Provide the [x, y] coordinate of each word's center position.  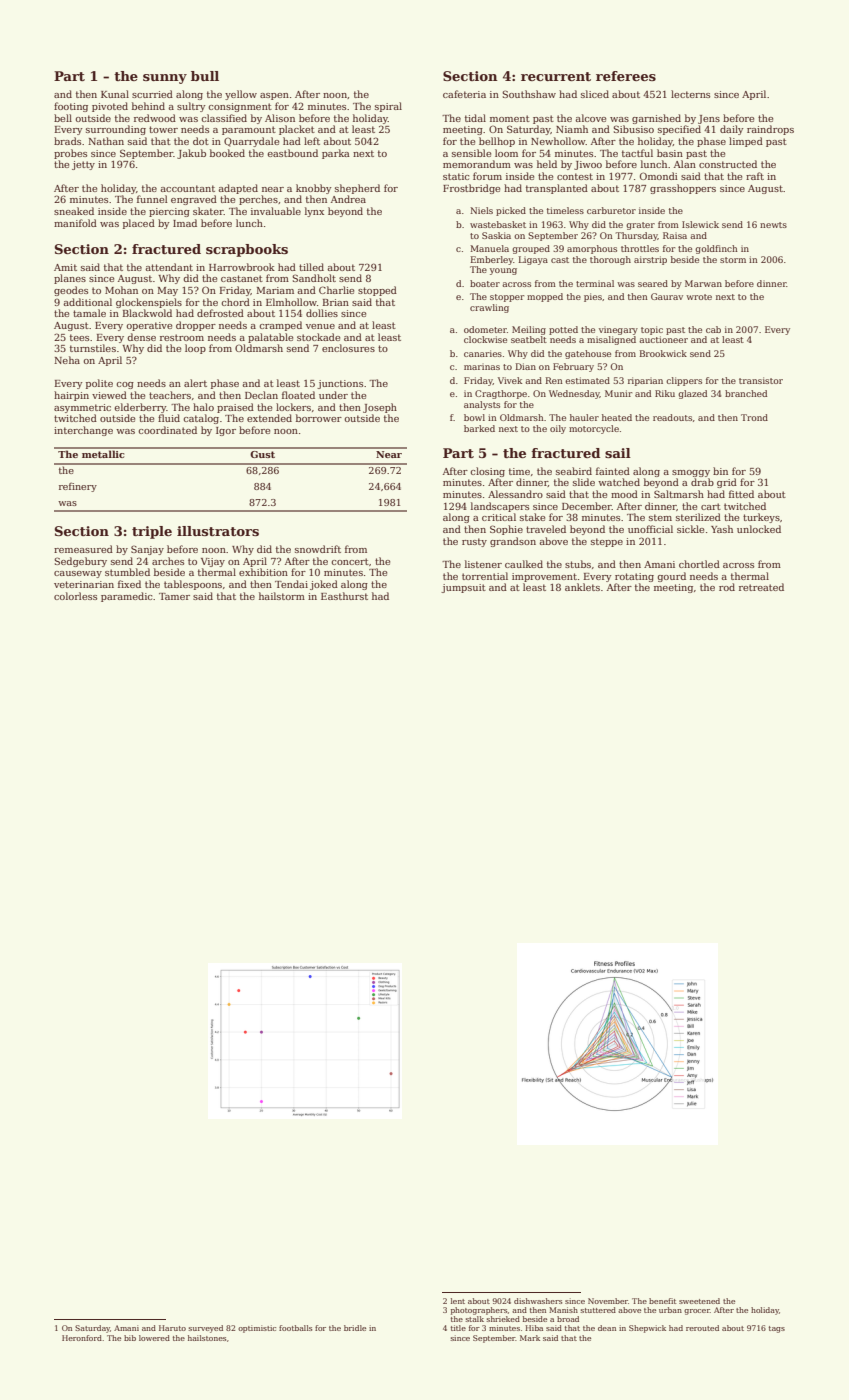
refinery [78, 487]
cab [713, 329]
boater [485, 283]
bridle [355, 1328]
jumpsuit [463, 588]
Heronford [82, 1338]
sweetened [699, 1301]
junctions [340, 384]
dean [607, 1328]
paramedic [126, 597]
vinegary [618, 330]
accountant [187, 188]
